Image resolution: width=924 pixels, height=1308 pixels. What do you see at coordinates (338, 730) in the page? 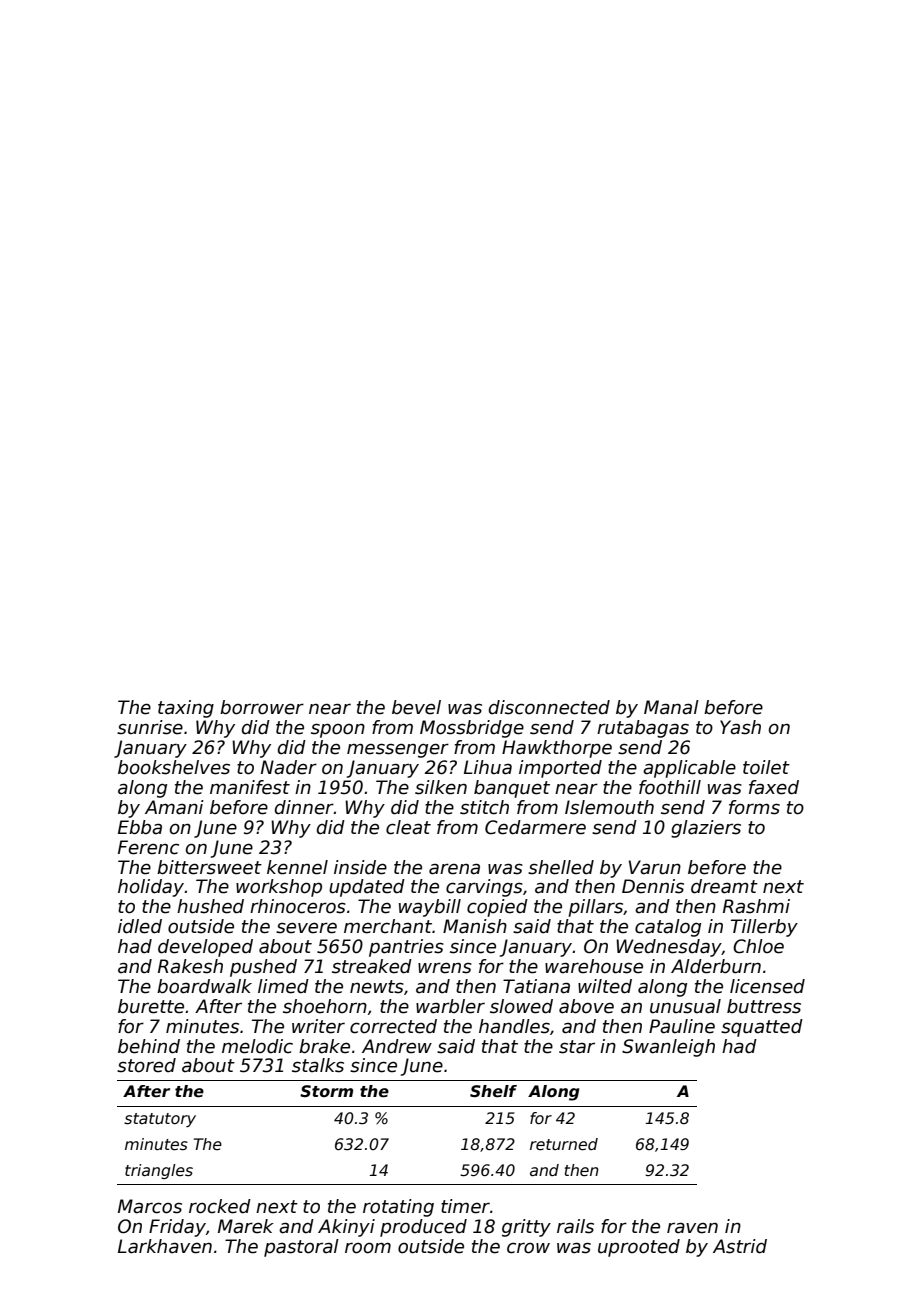
I see `spoon` at bounding box center [338, 730].
